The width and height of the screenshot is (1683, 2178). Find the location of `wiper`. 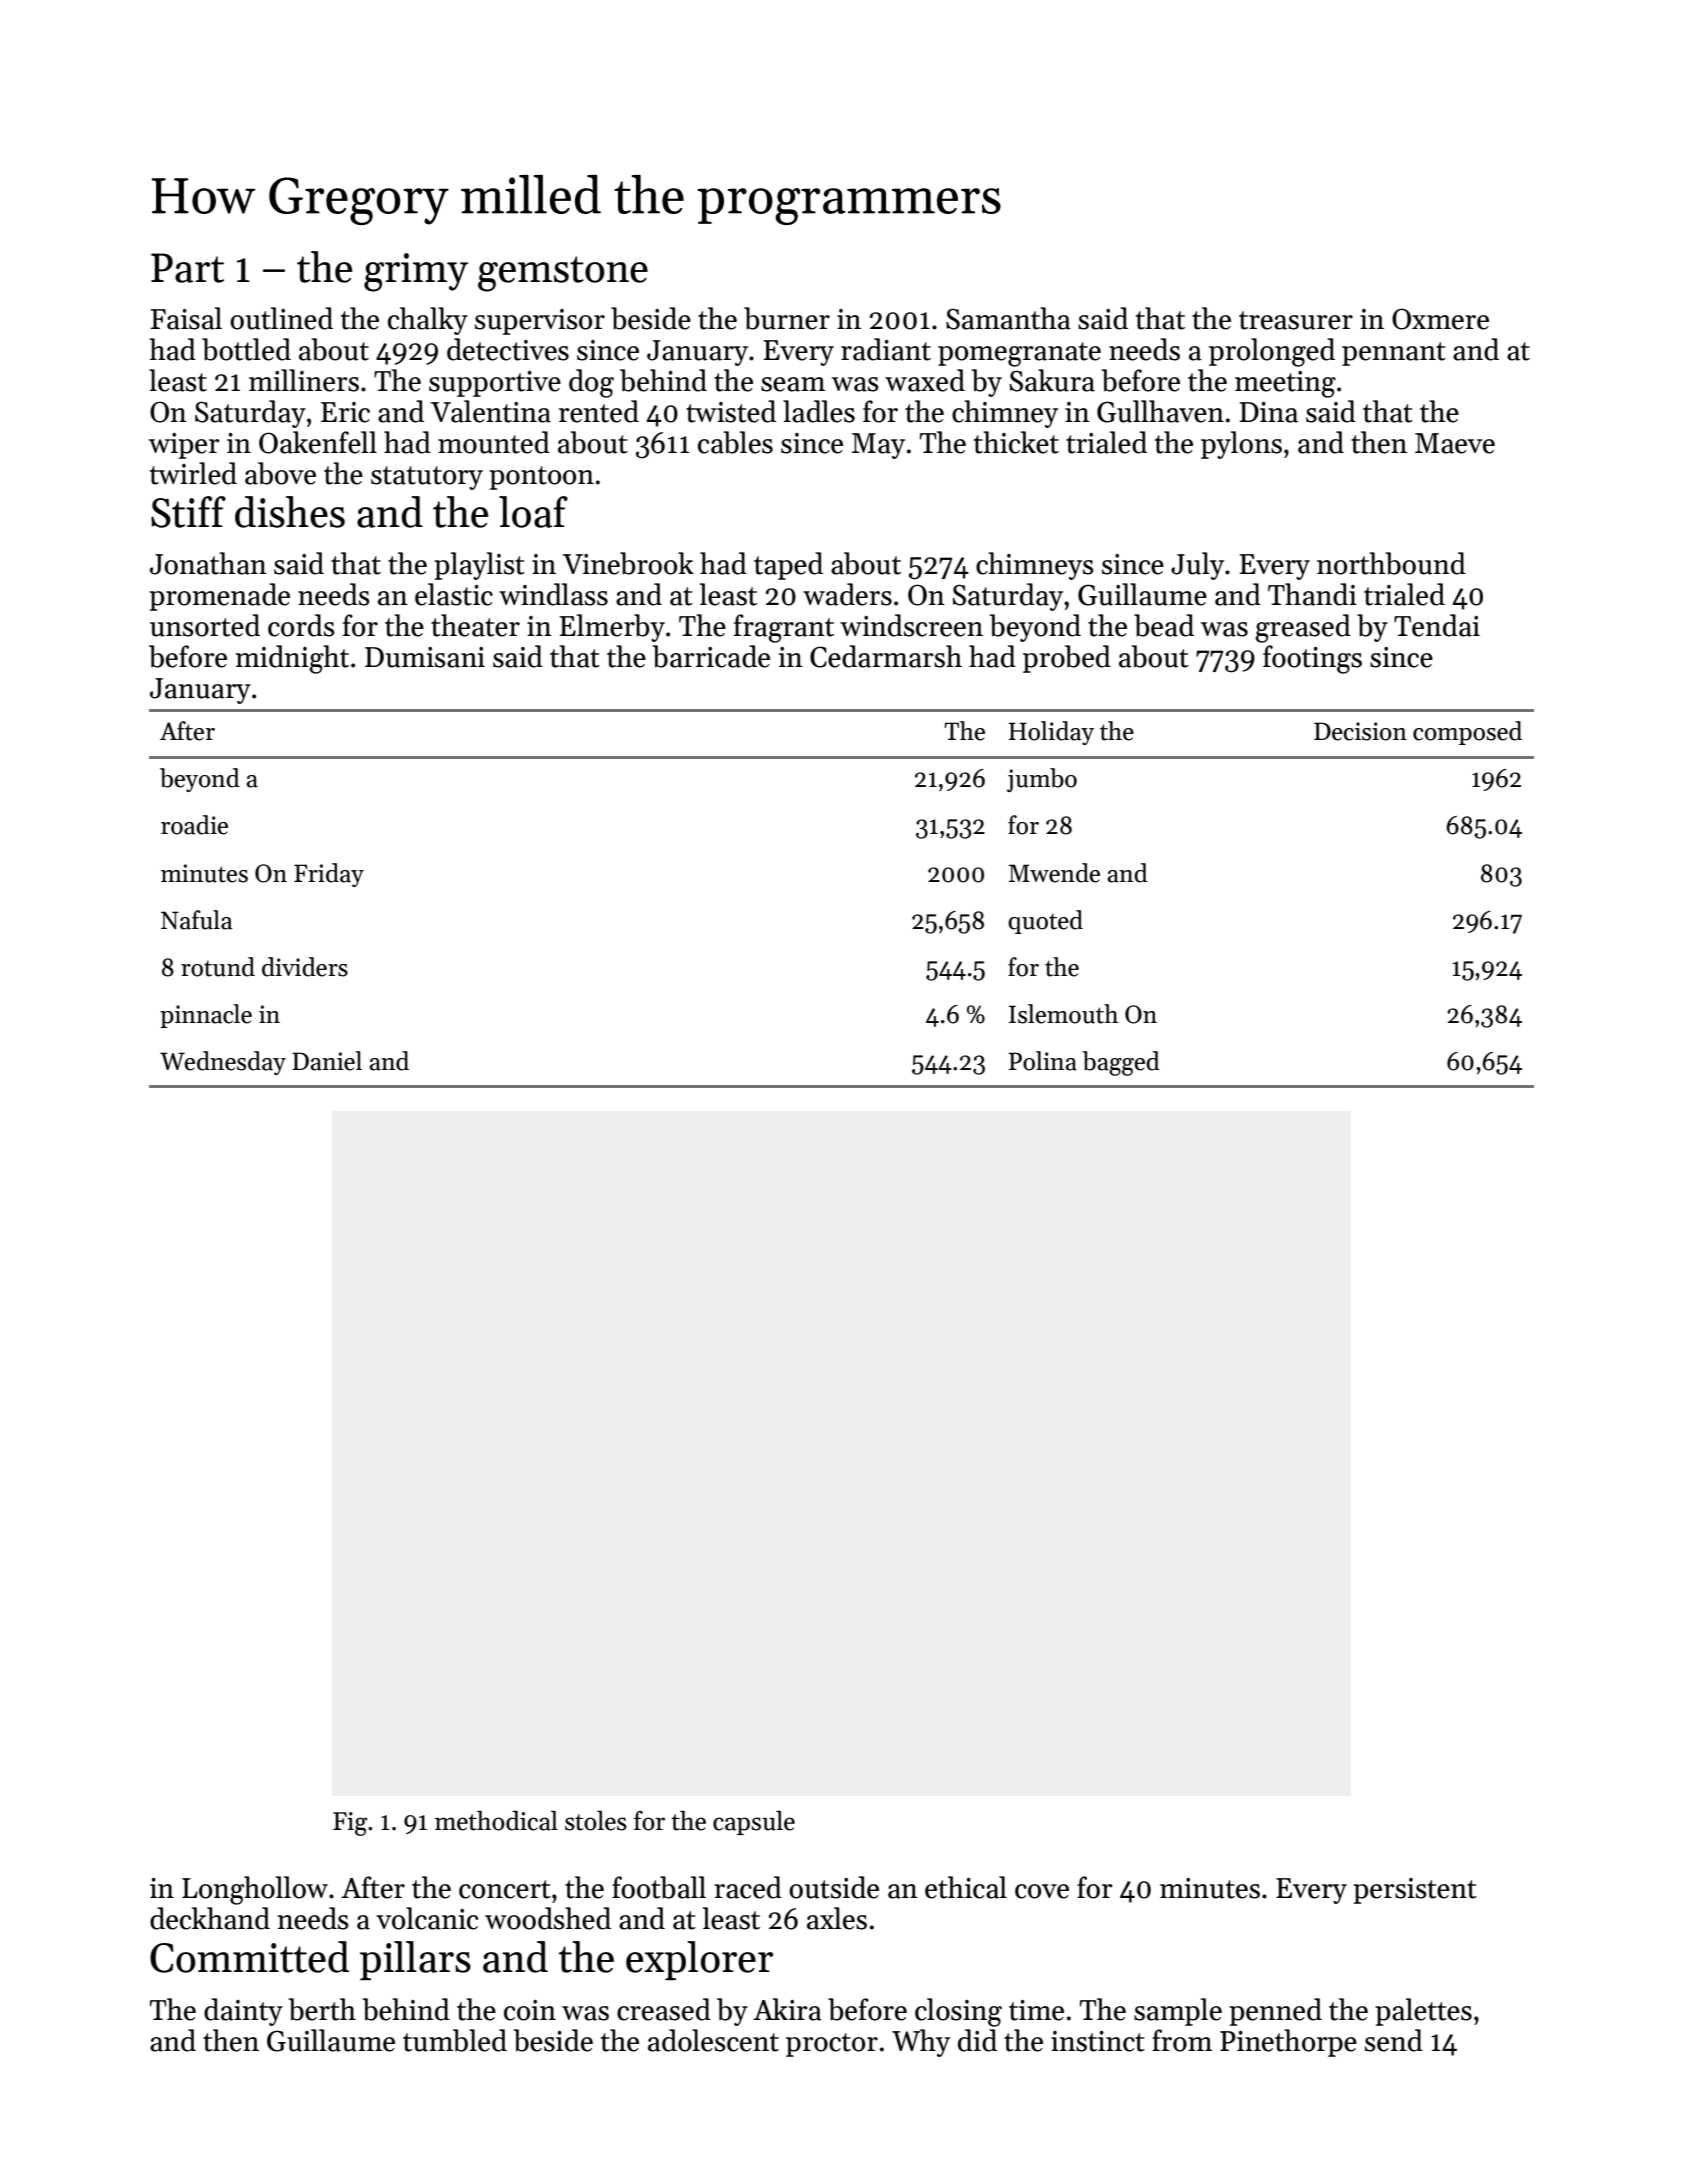

wiper is located at coordinates (184, 446).
